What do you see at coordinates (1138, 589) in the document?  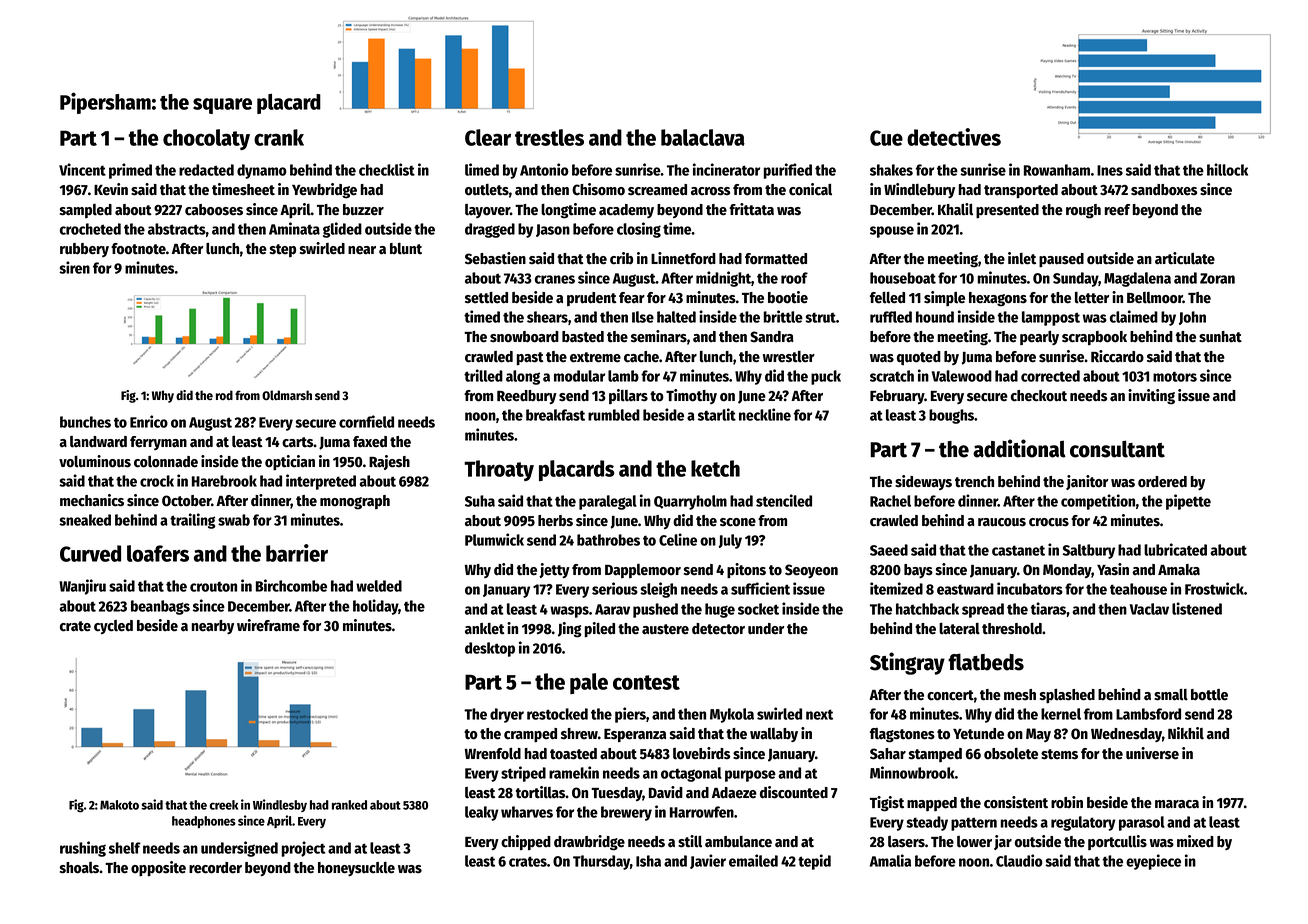 I see `teahouse` at bounding box center [1138, 589].
